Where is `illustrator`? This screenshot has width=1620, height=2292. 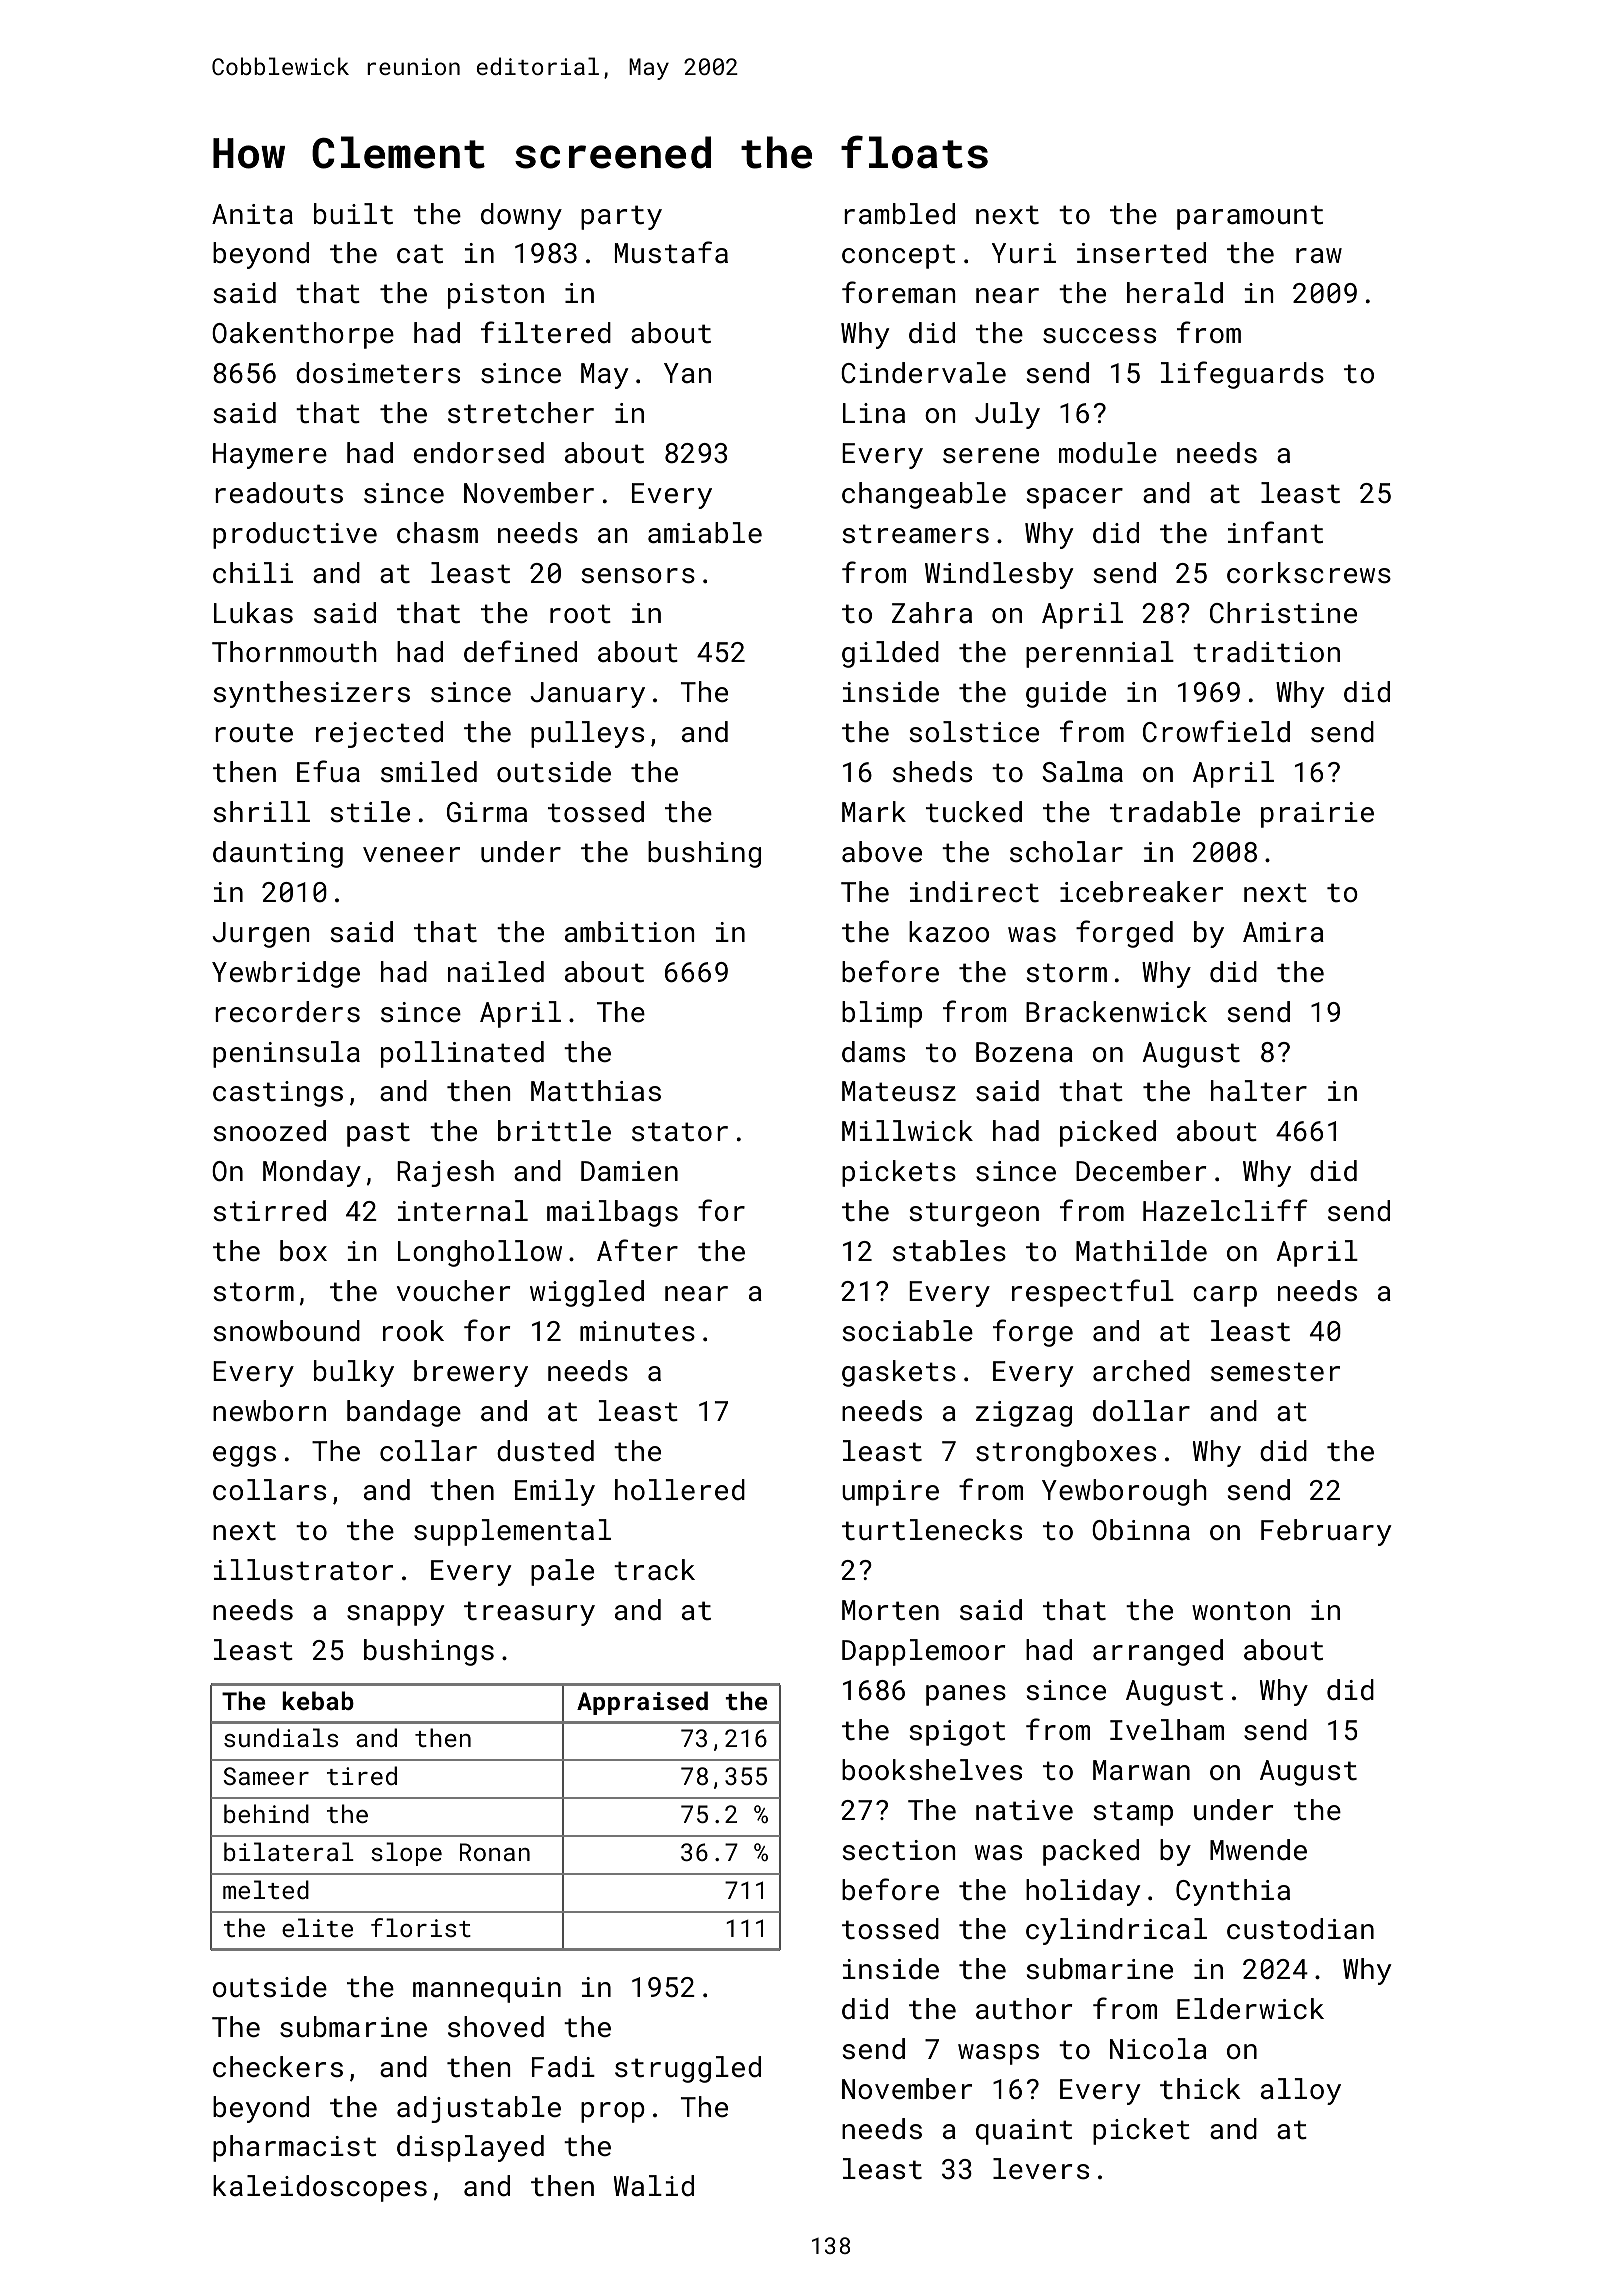 illustrator is located at coordinates (303, 1570).
